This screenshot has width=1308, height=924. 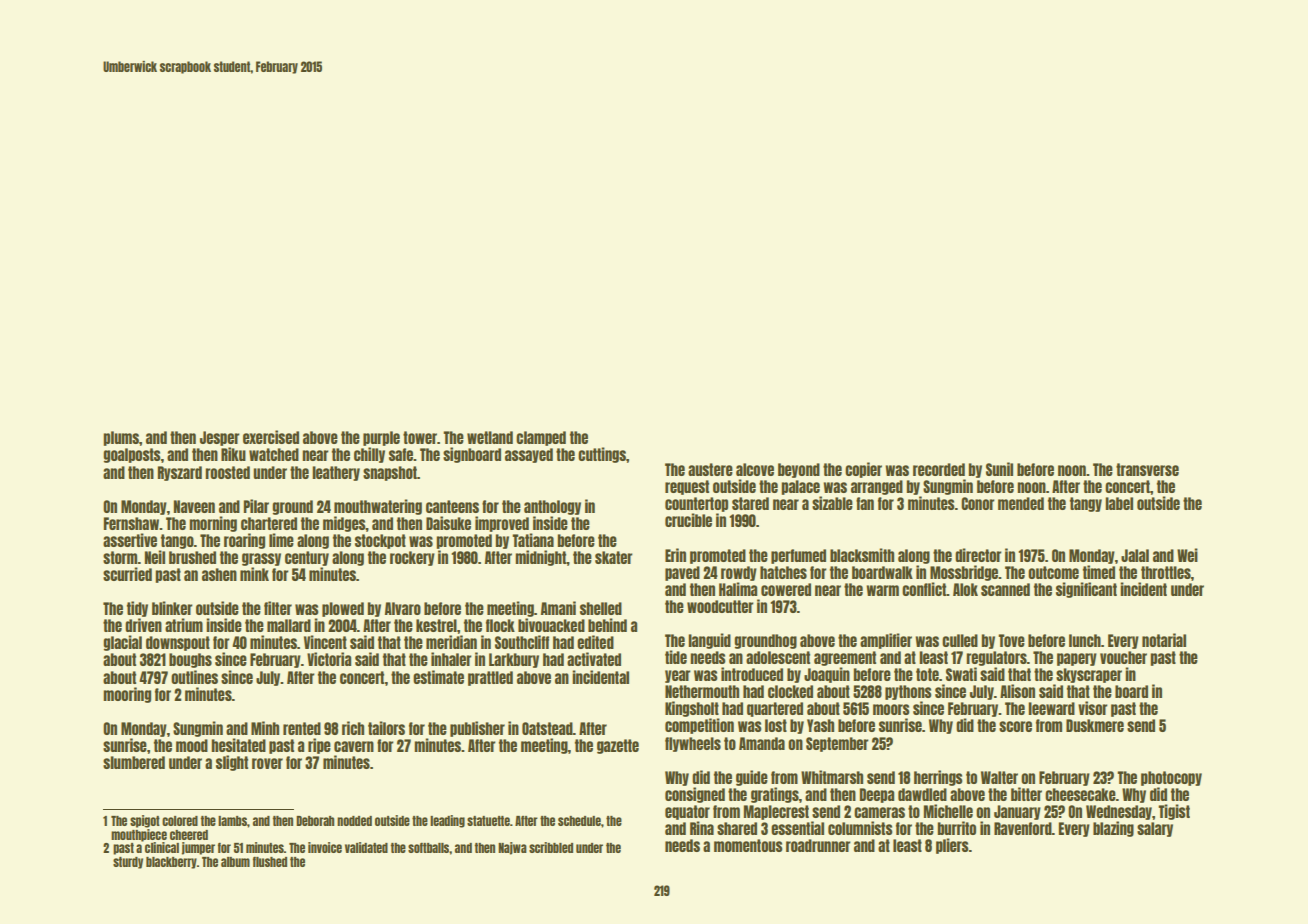 What do you see at coordinates (270, 861) in the screenshot?
I see `flushed` at bounding box center [270, 861].
